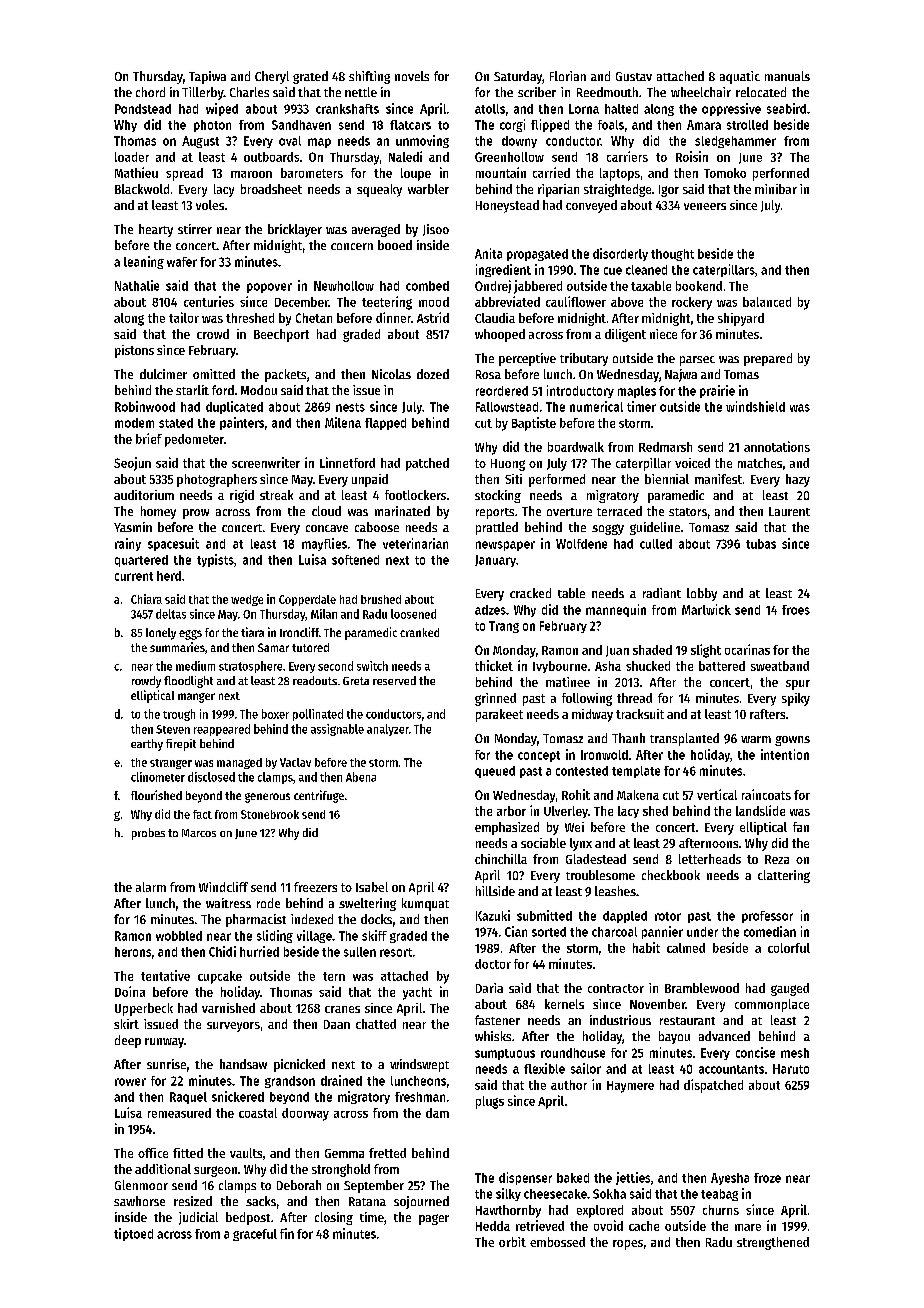 This document has height=1308, width=924. Describe the element at coordinates (385, 424) in the document. I see `flapped` at that location.
